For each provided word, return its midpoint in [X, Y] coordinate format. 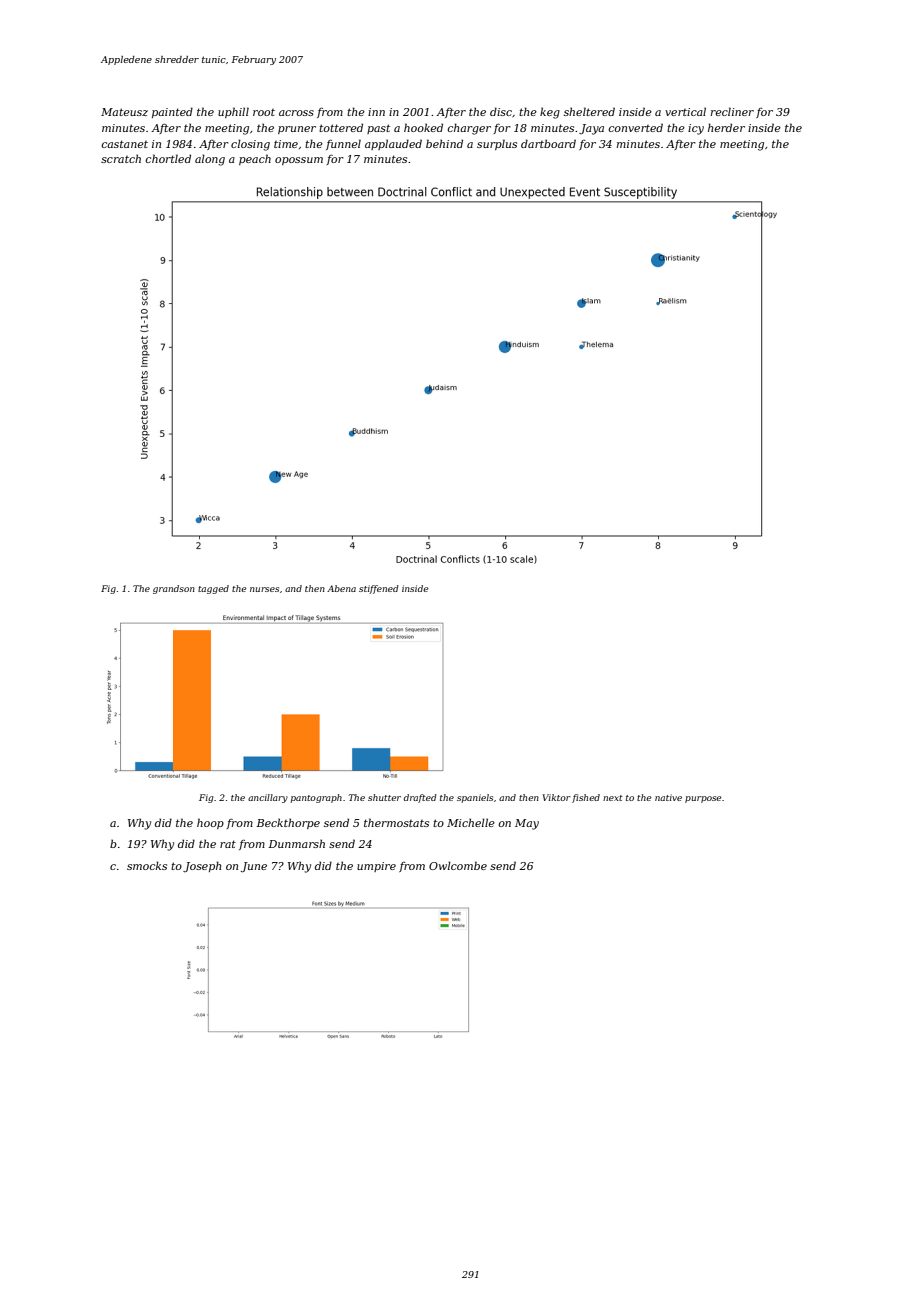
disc [501, 111]
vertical [685, 111]
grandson [174, 589]
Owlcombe [458, 865]
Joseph [202, 866]
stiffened [379, 589]
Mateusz [124, 112]
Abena [341, 588]
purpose [703, 799]
